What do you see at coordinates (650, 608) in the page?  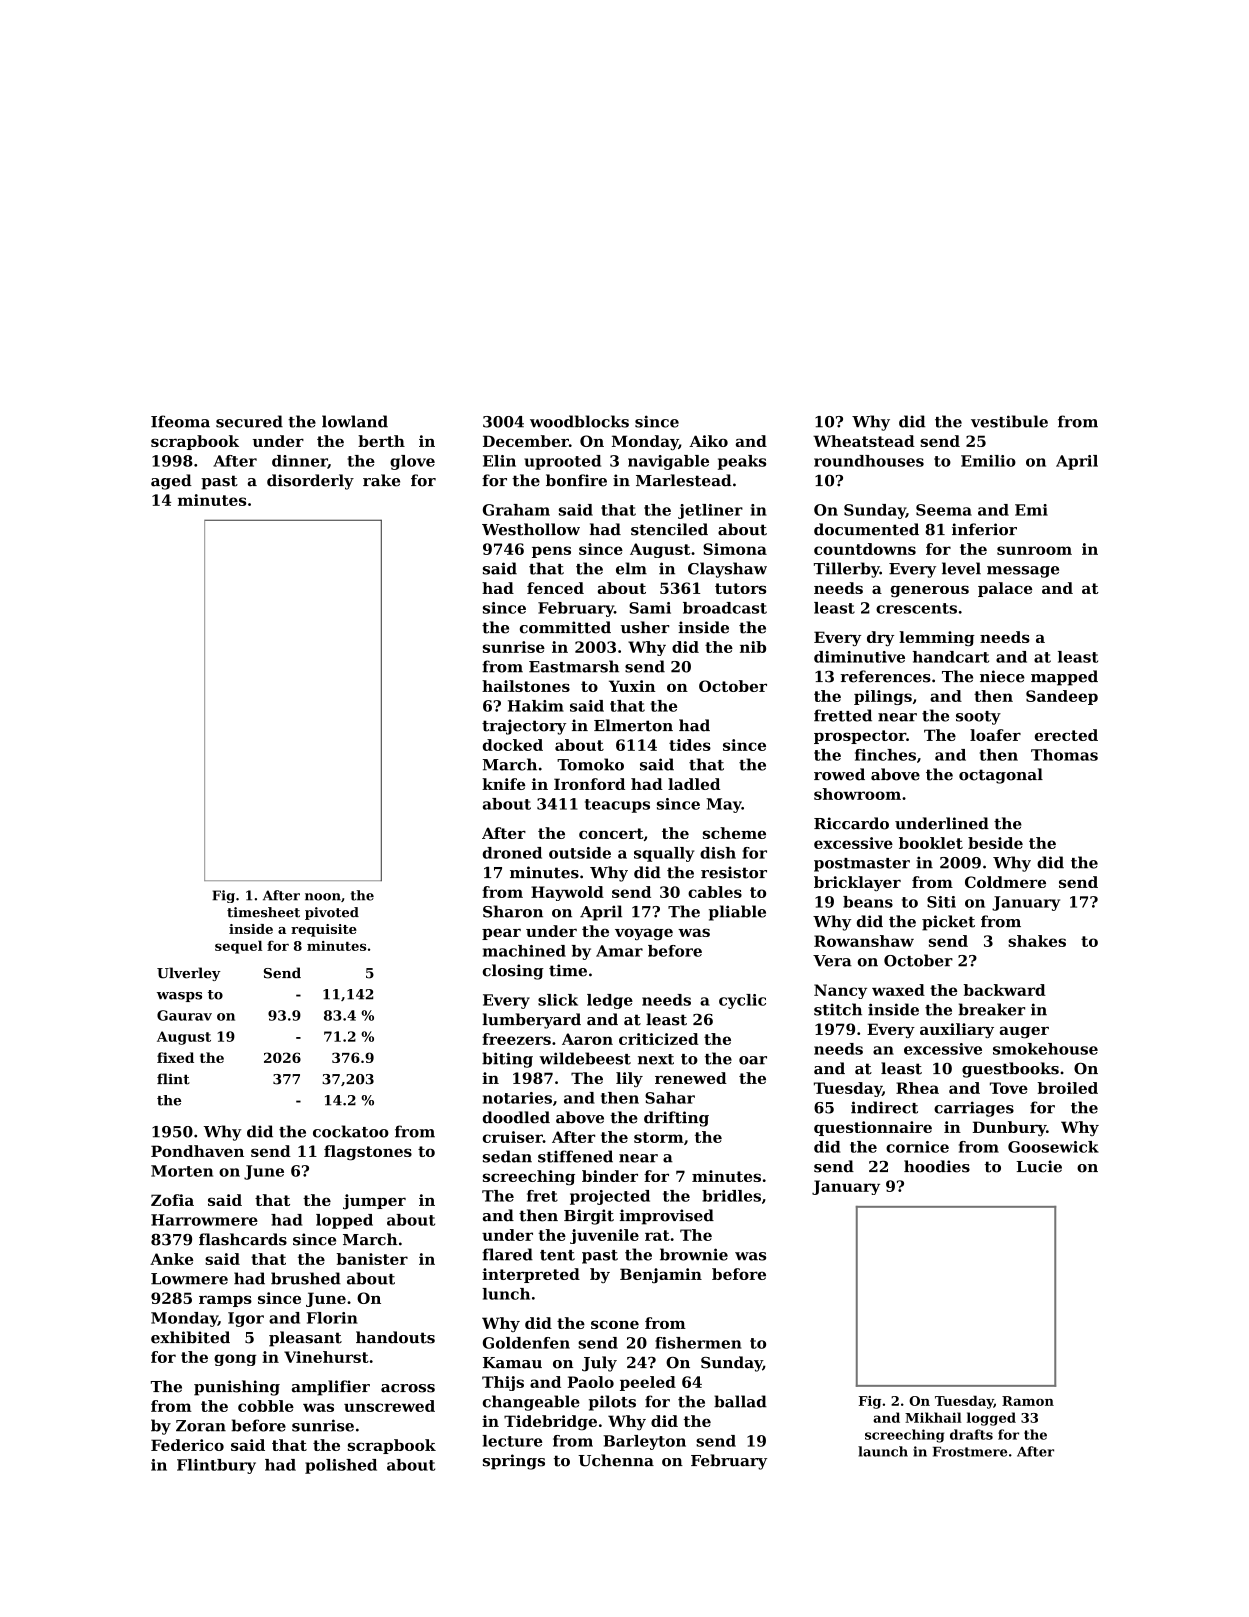 I see `Sami` at bounding box center [650, 608].
